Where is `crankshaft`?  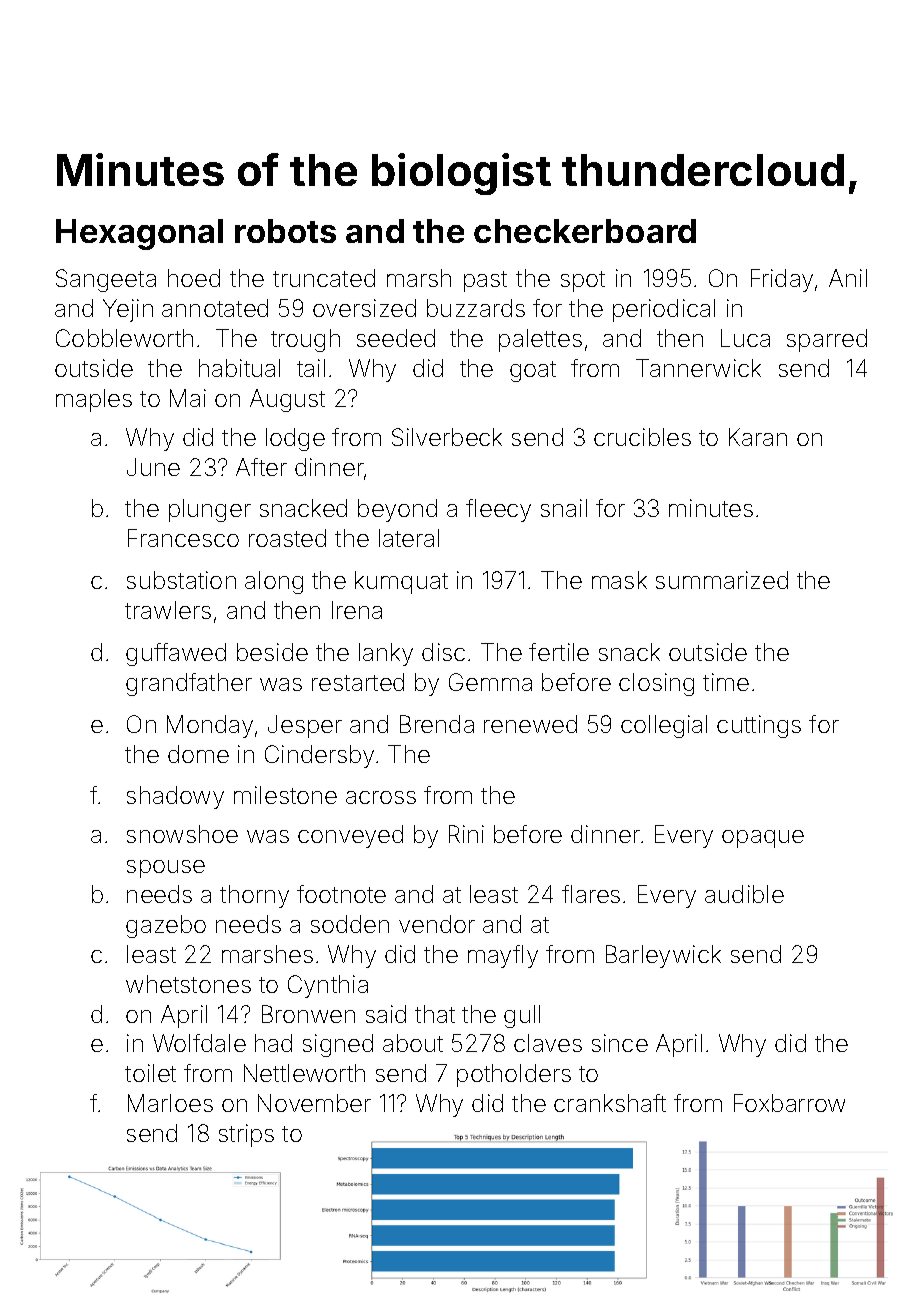 crankshaft is located at coordinates (610, 1103).
